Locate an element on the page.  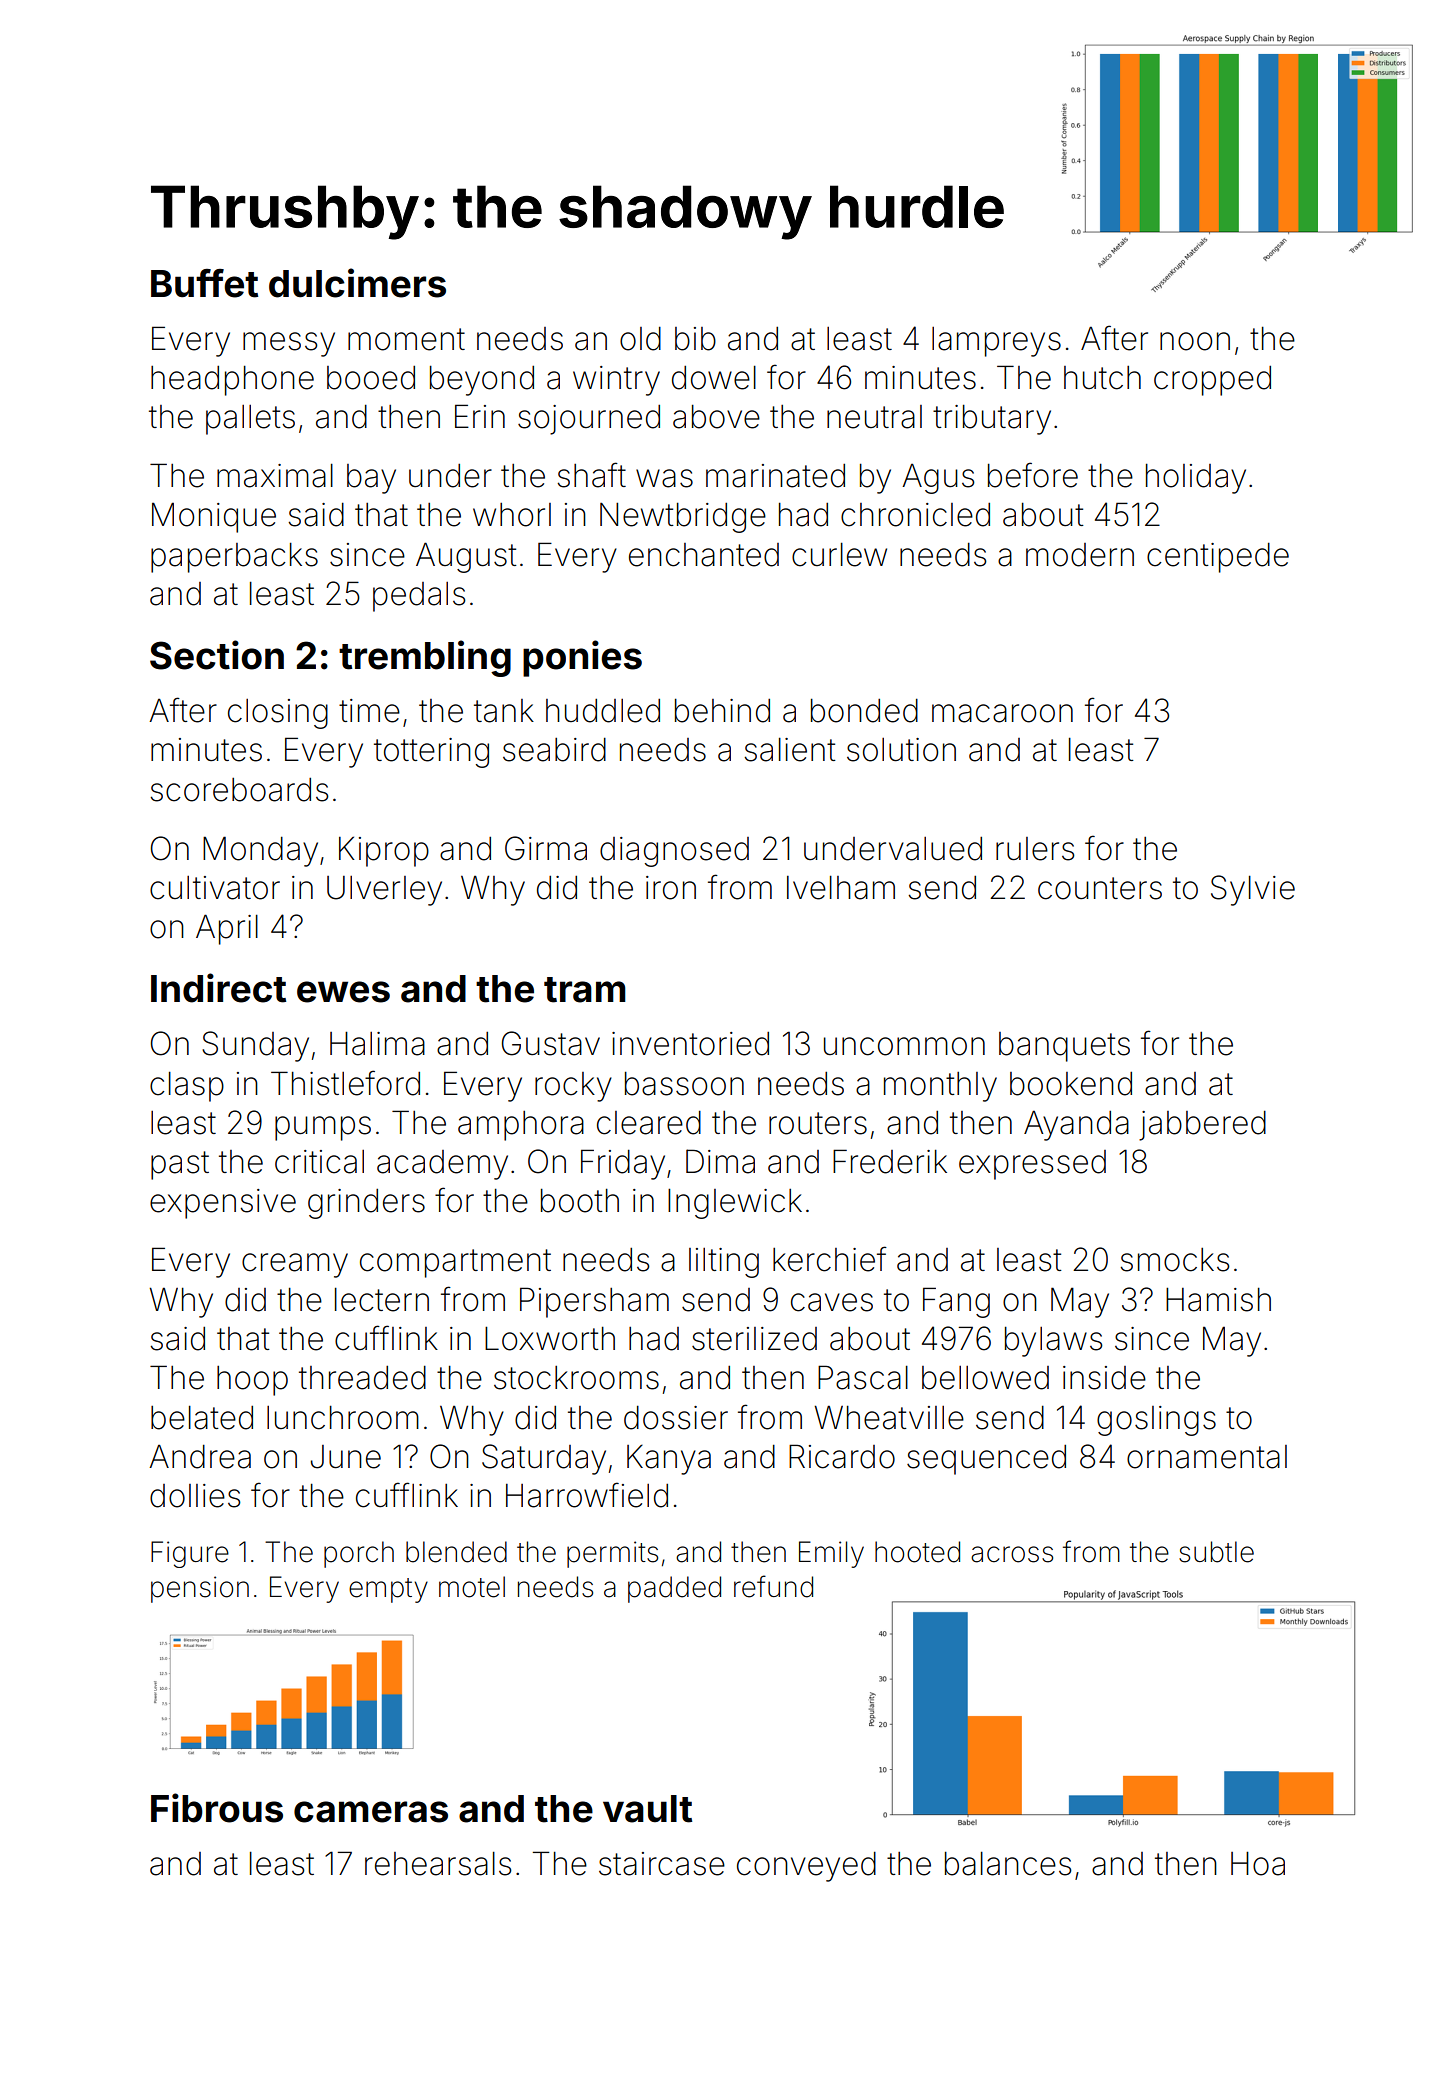
cropped is located at coordinates (1212, 381).
